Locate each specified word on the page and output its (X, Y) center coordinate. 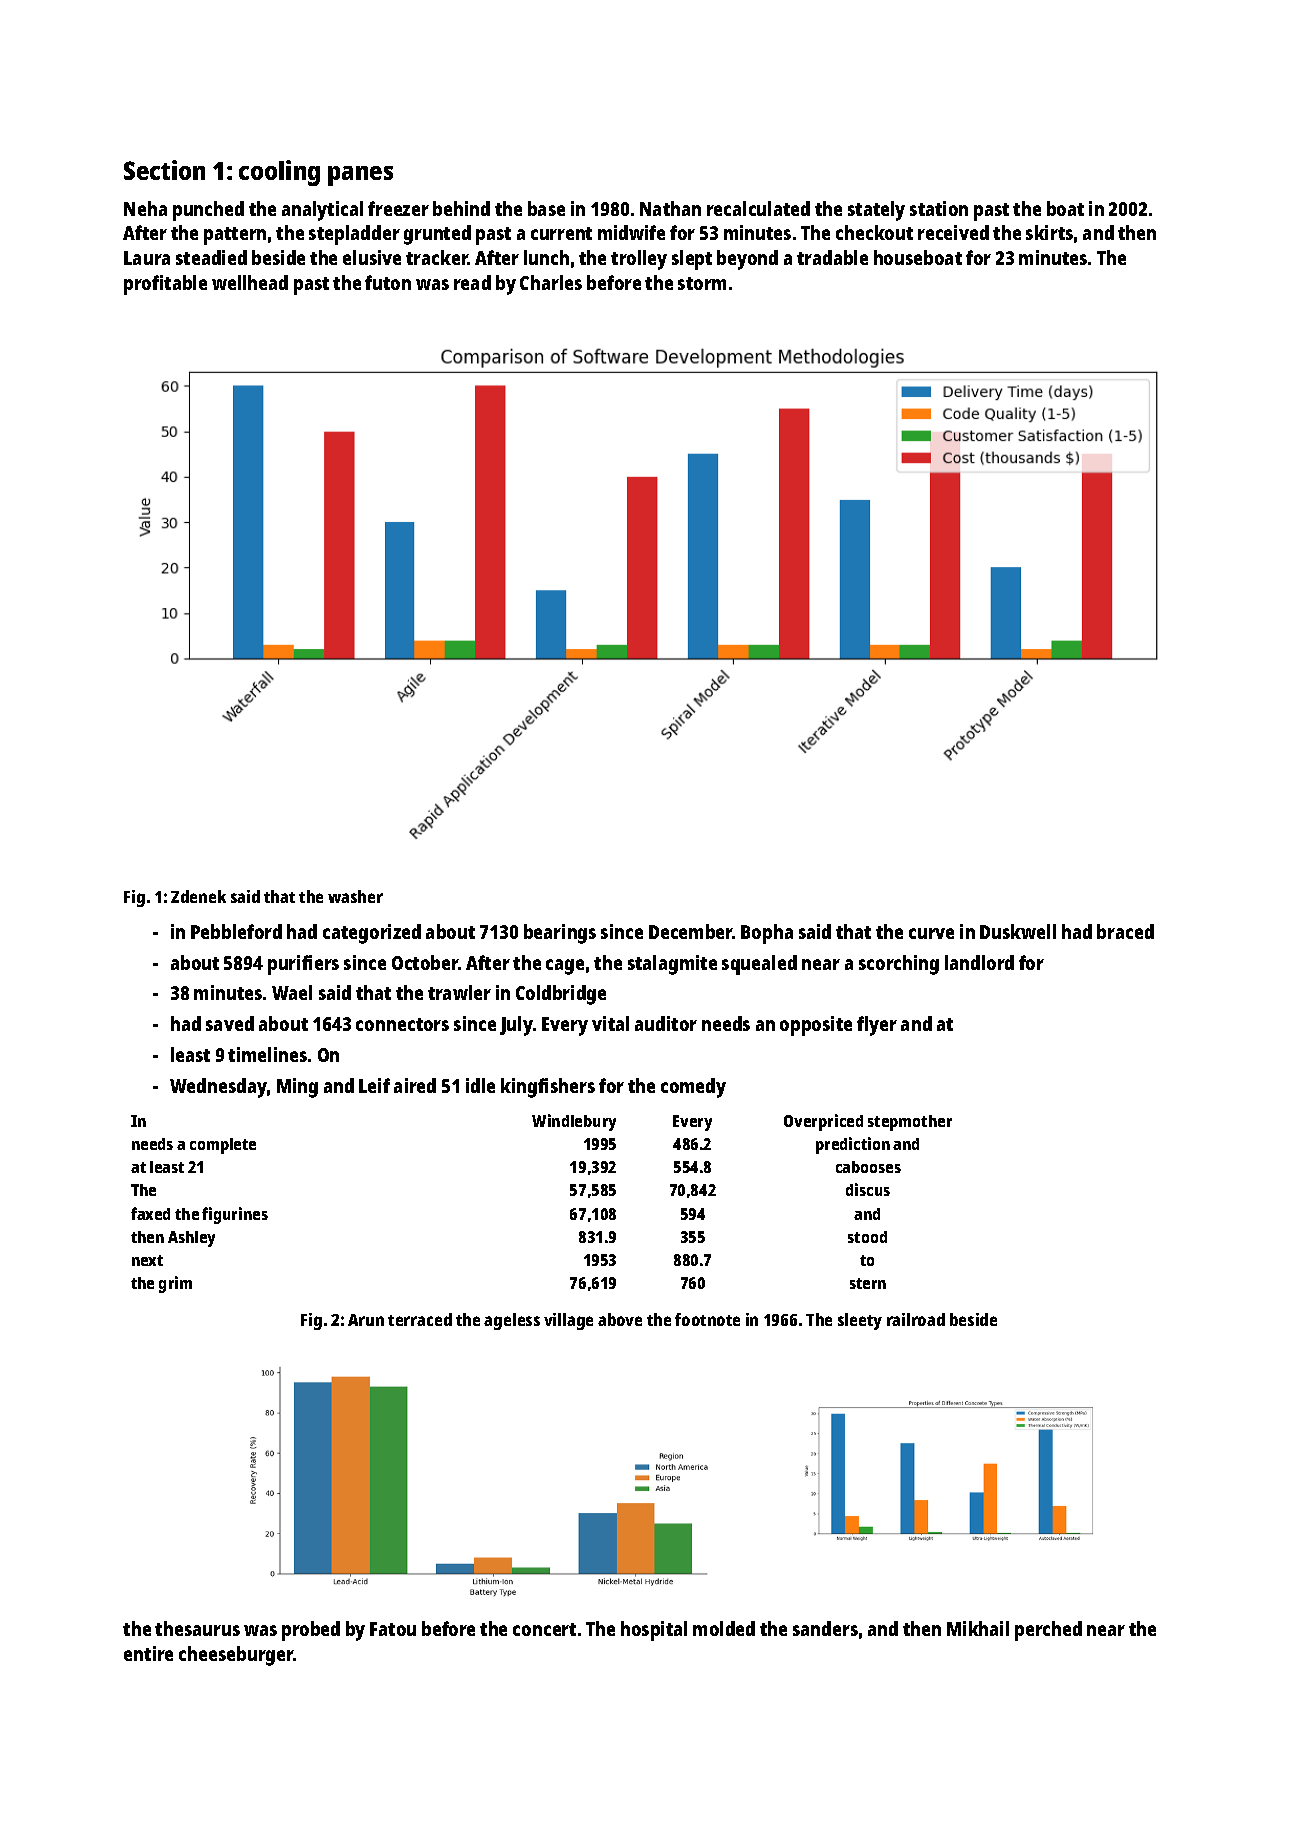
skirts (1049, 232)
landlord (979, 962)
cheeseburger (236, 1656)
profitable (165, 285)
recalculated (758, 208)
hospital (654, 1631)
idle (480, 1085)
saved (230, 1023)
